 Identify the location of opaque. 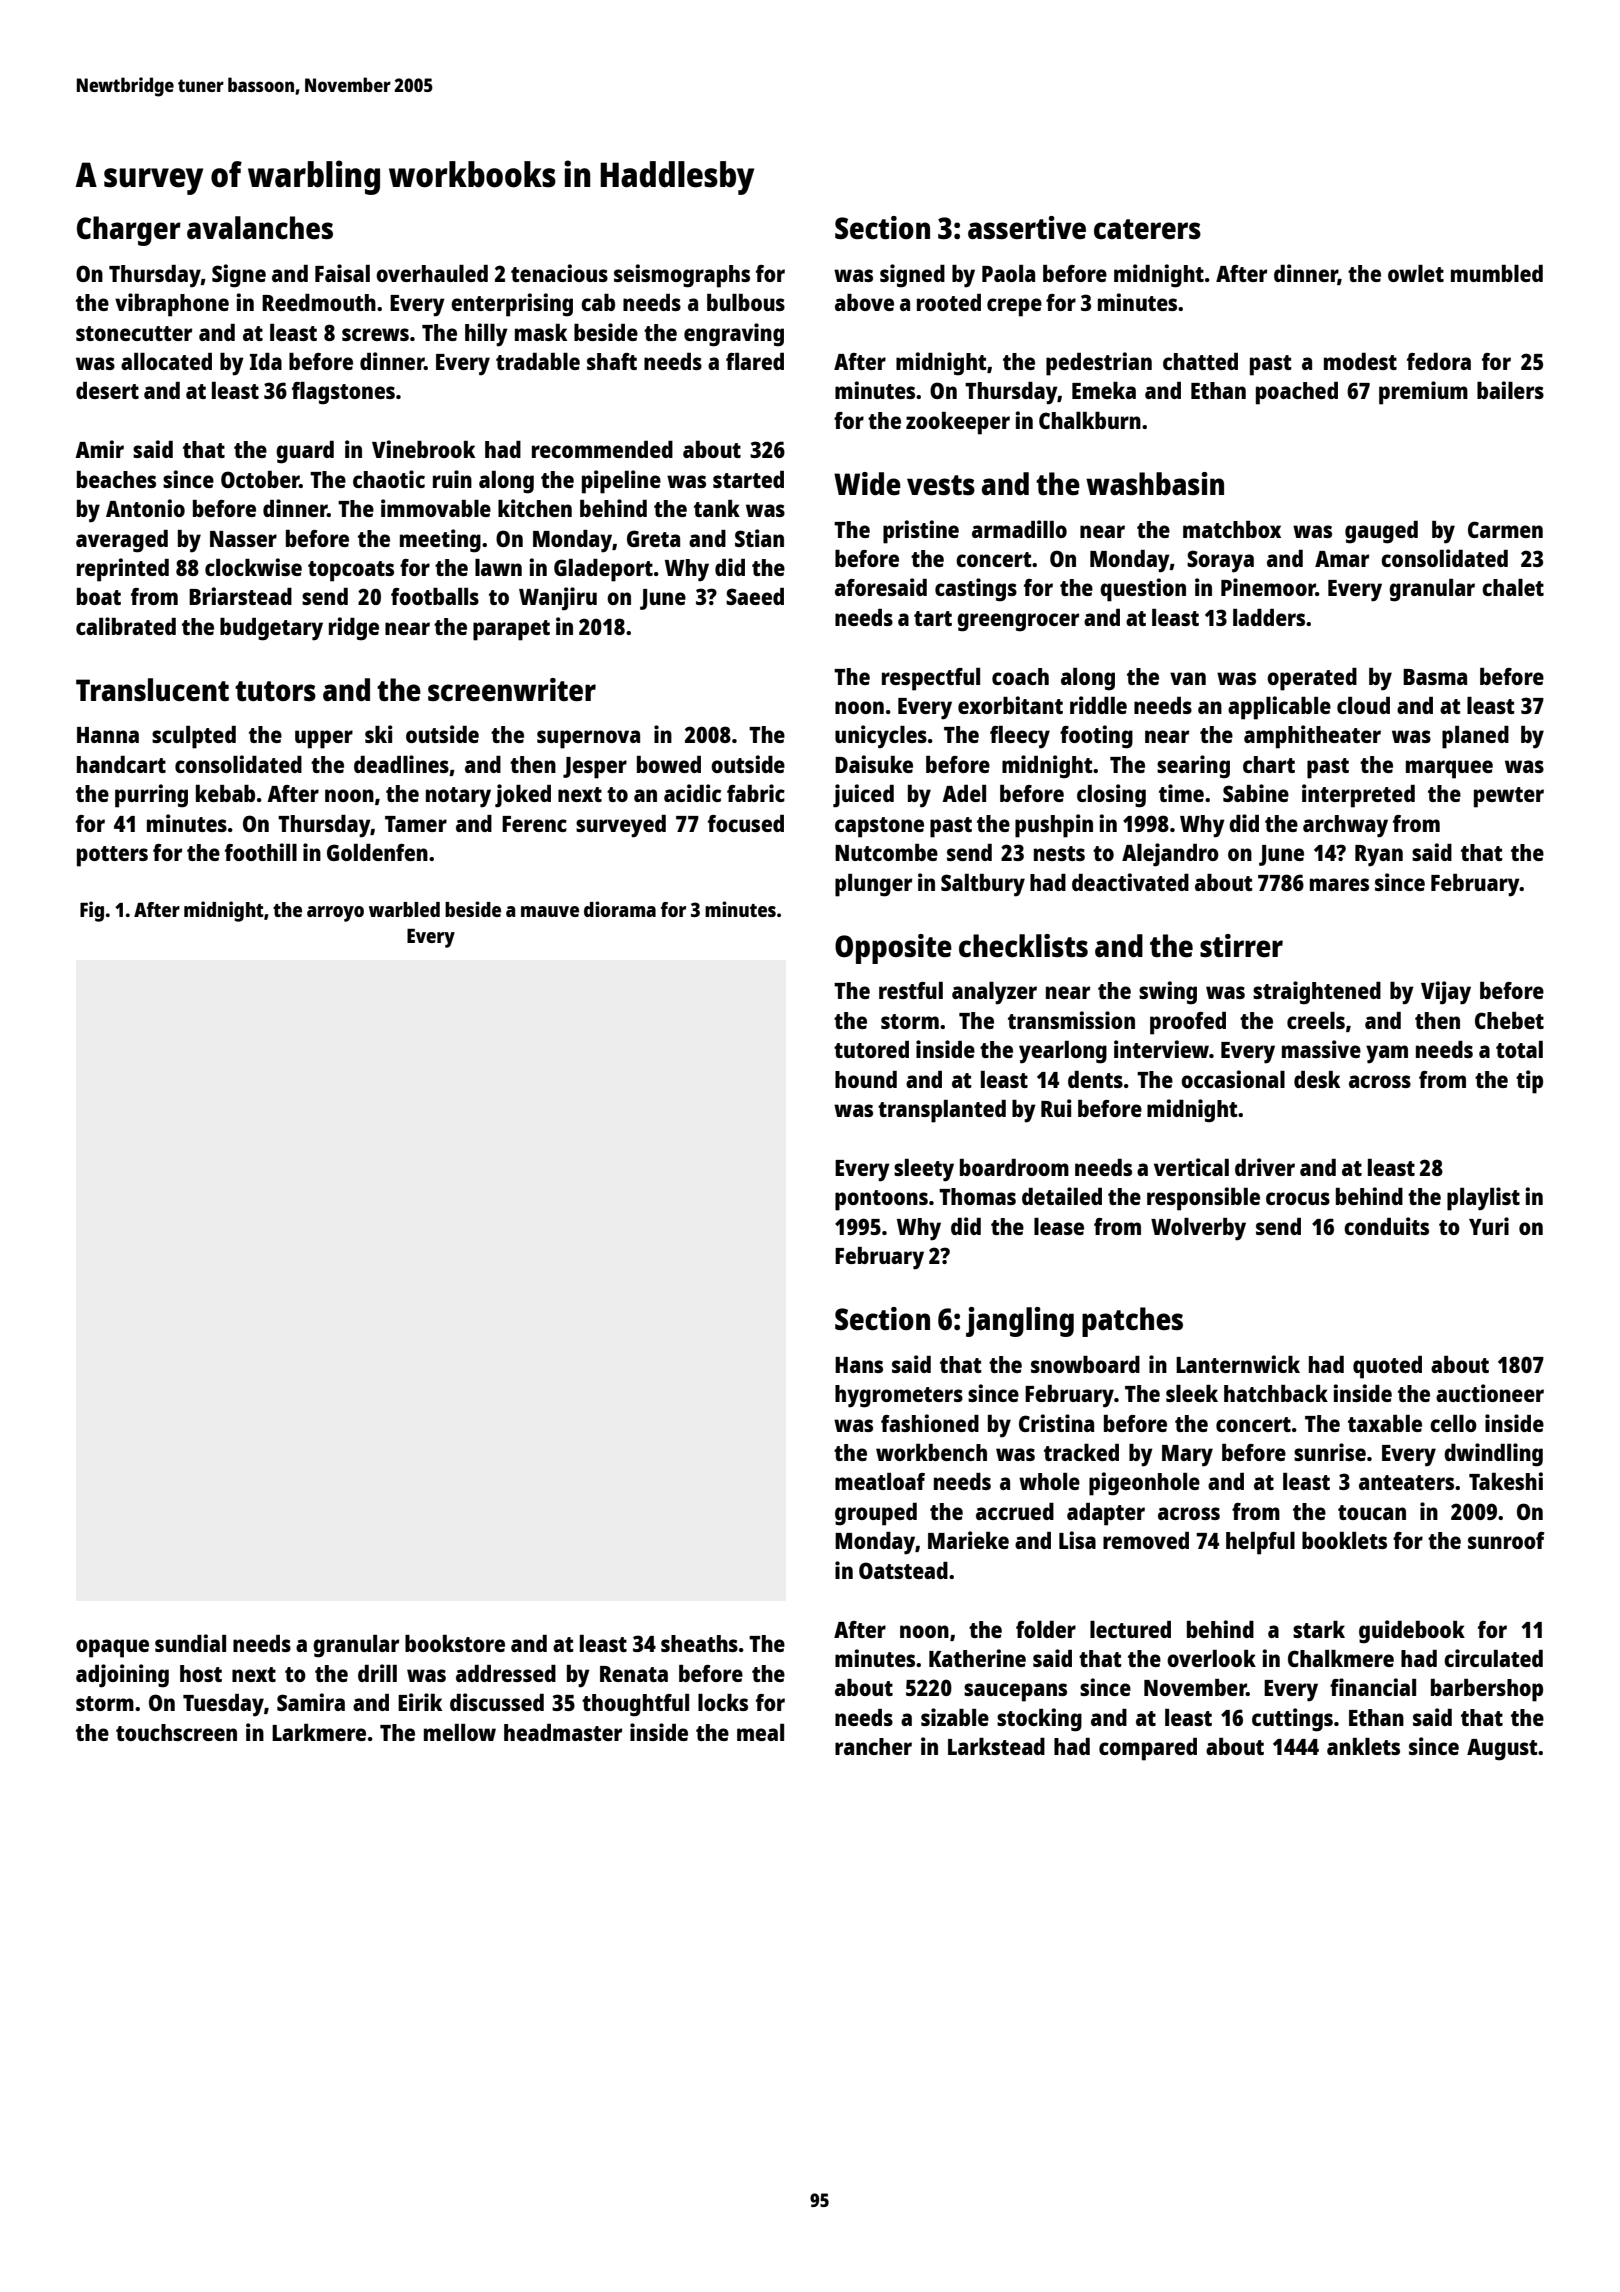
(112, 1648).
